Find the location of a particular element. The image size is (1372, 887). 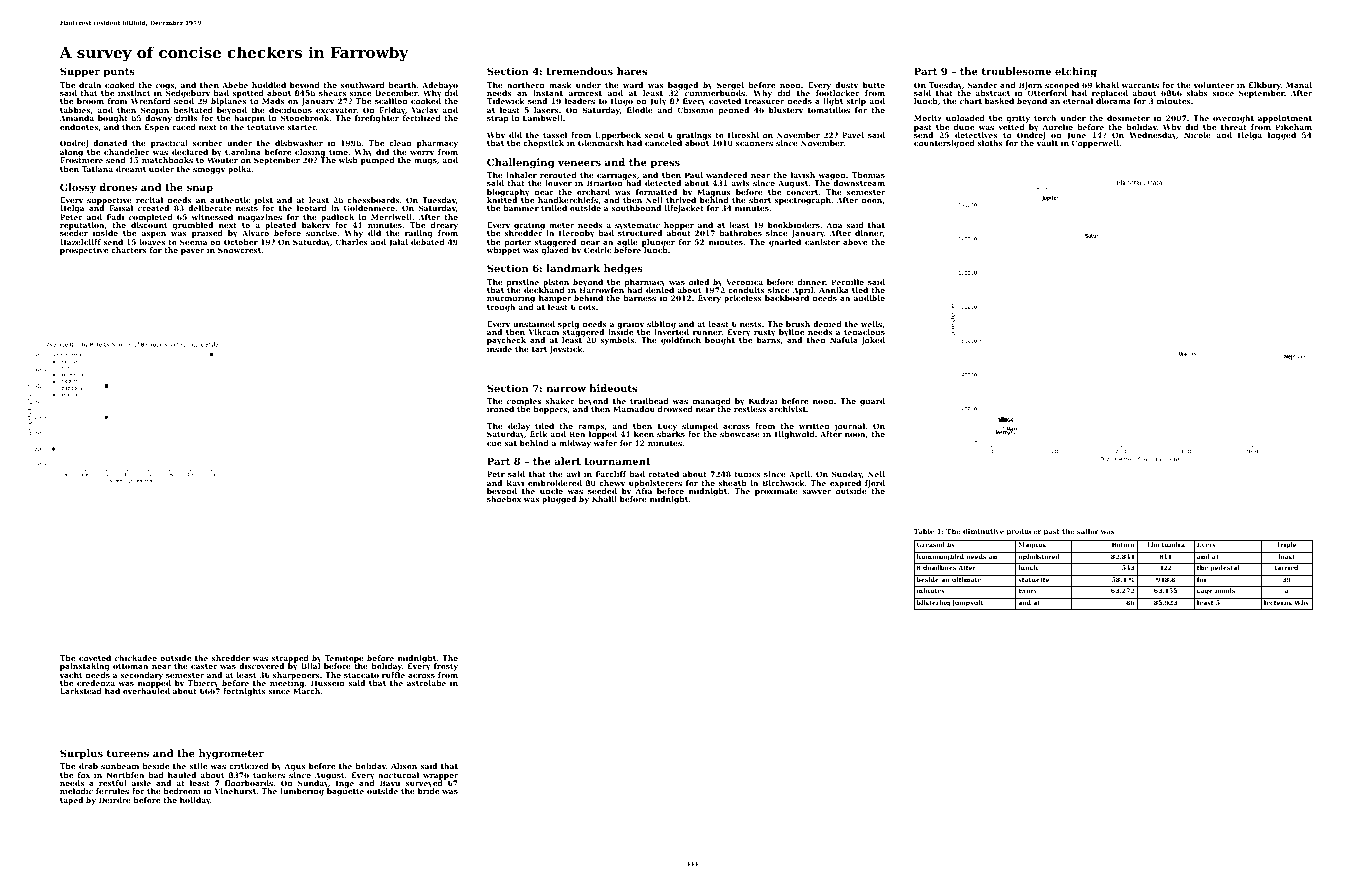

hares is located at coordinates (632, 71).
